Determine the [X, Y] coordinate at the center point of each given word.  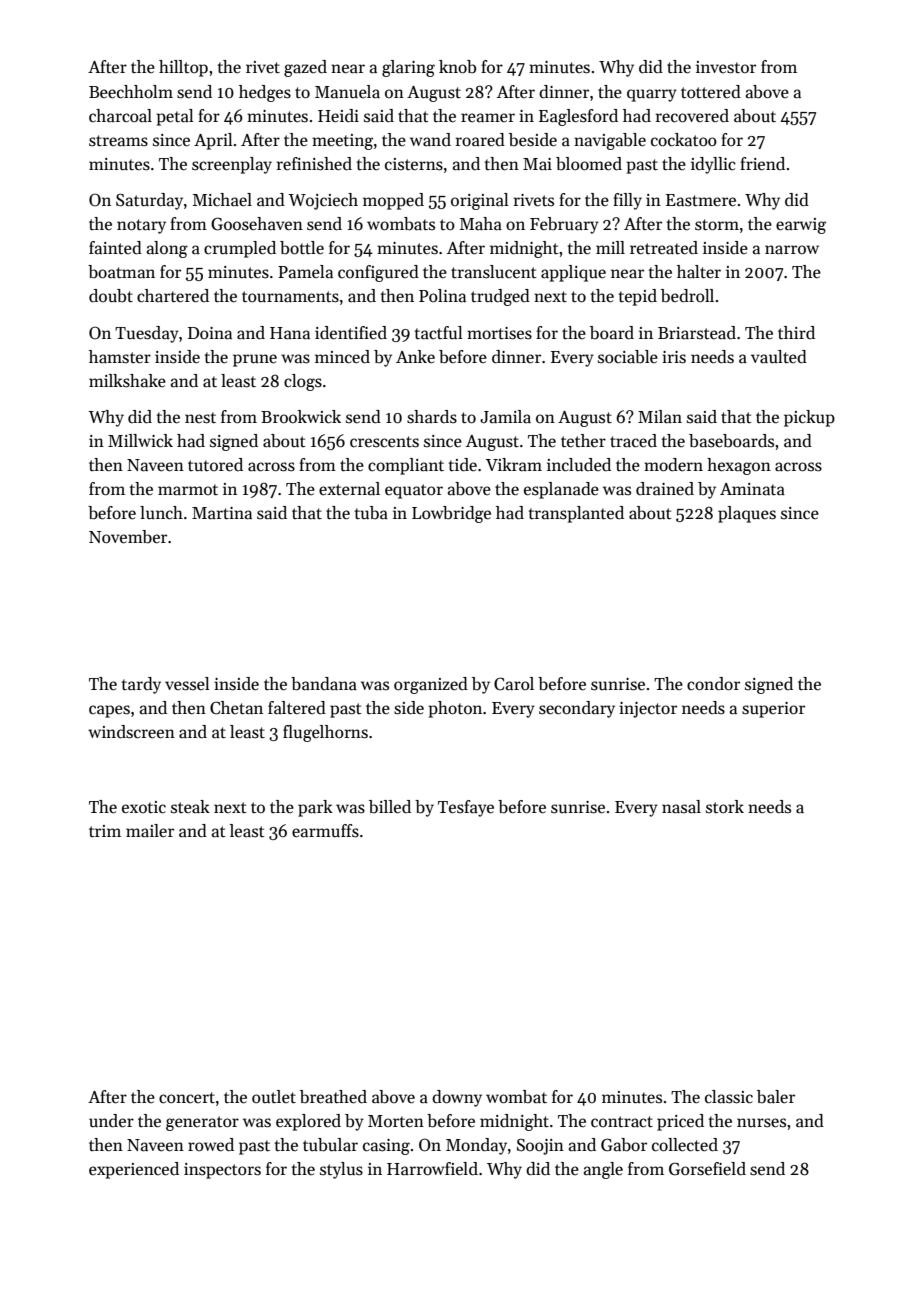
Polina [442, 296]
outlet [274, 1097]
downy [457, 1098]
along [167, 249]
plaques [747, 514]
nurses [761, 1123]
